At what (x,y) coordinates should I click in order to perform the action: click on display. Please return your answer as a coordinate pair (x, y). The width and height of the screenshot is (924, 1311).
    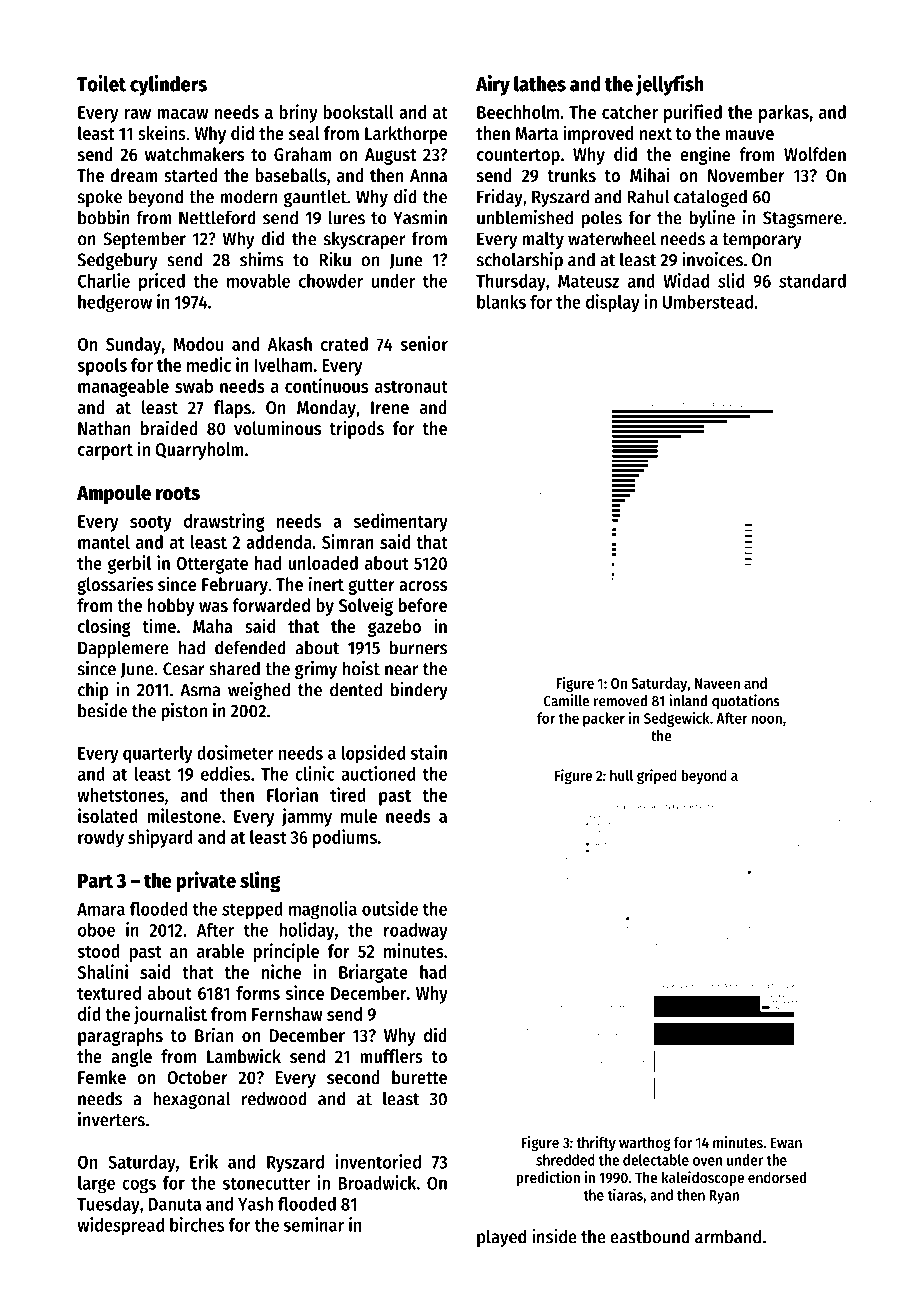
    Looking at the image, I should click on (613, 303).
